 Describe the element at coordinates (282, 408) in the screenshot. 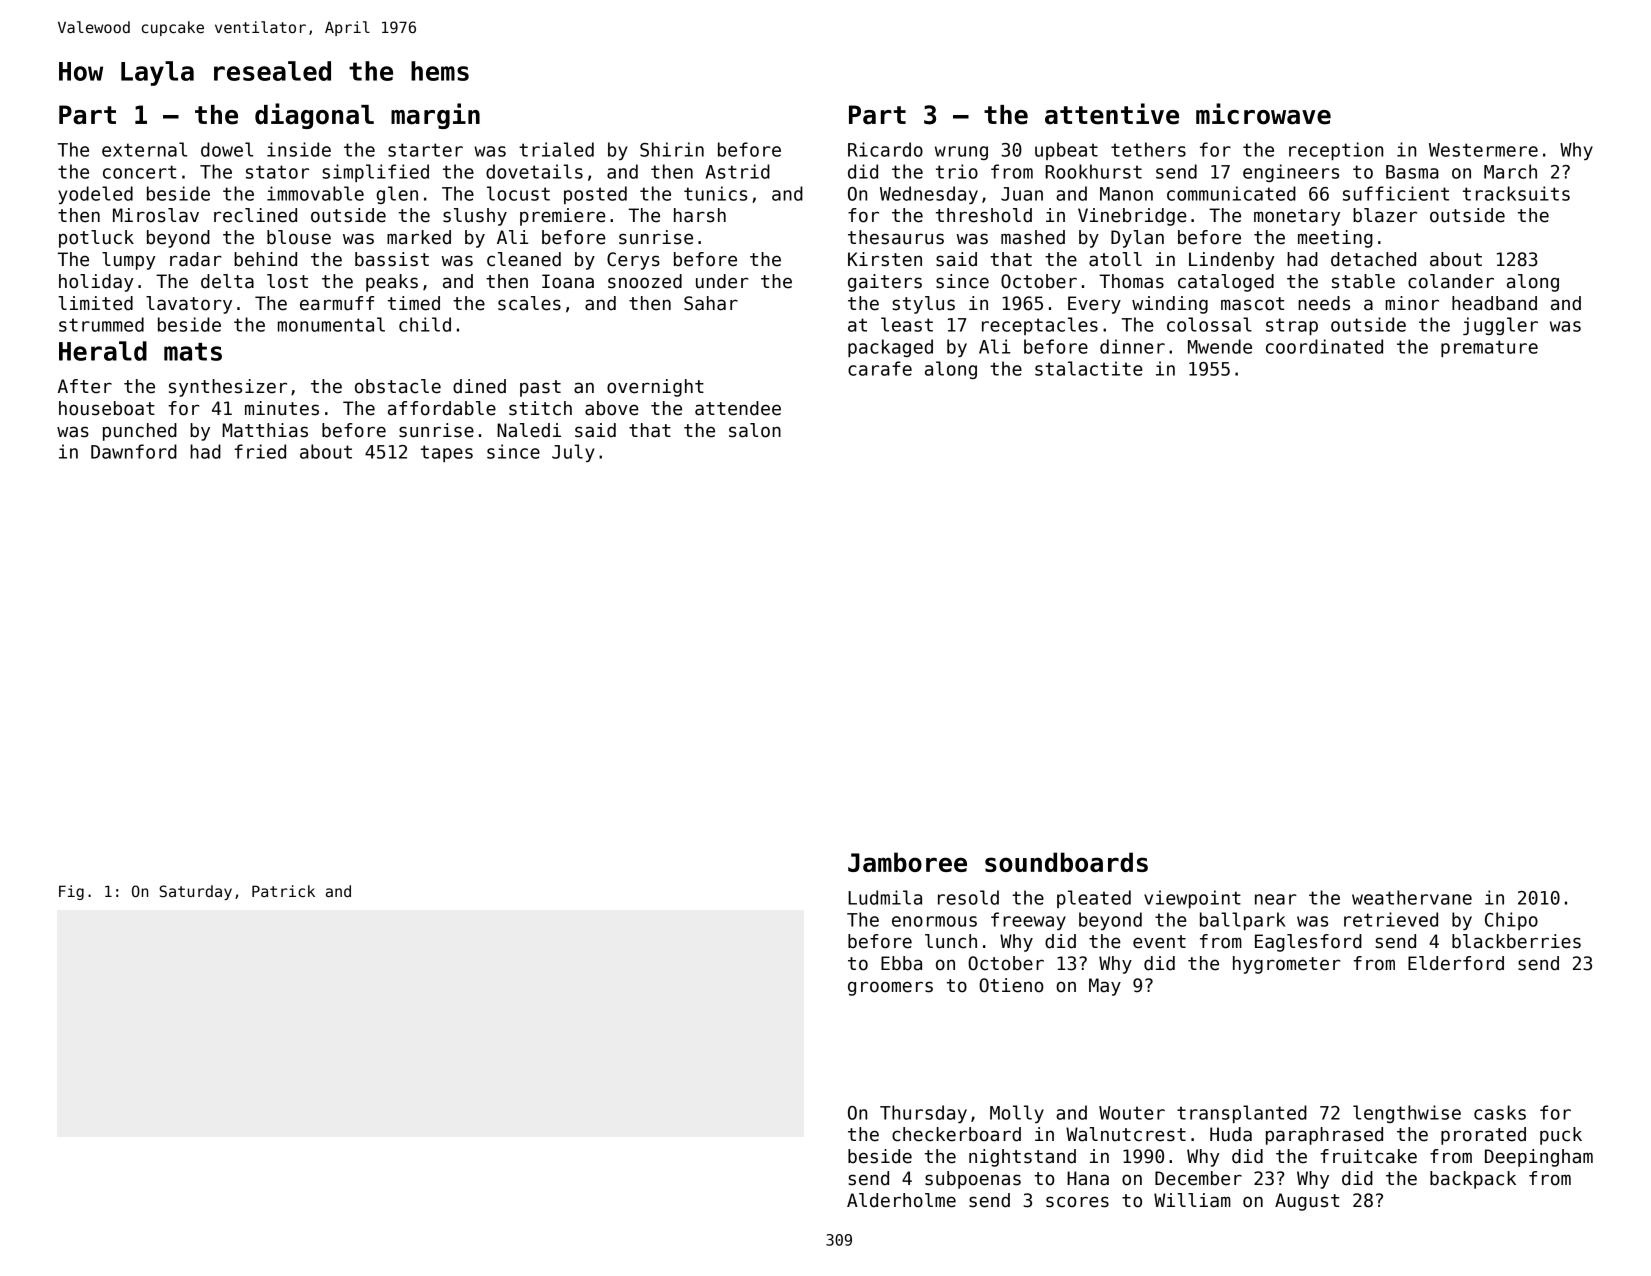

I see `minutes` at that location.
